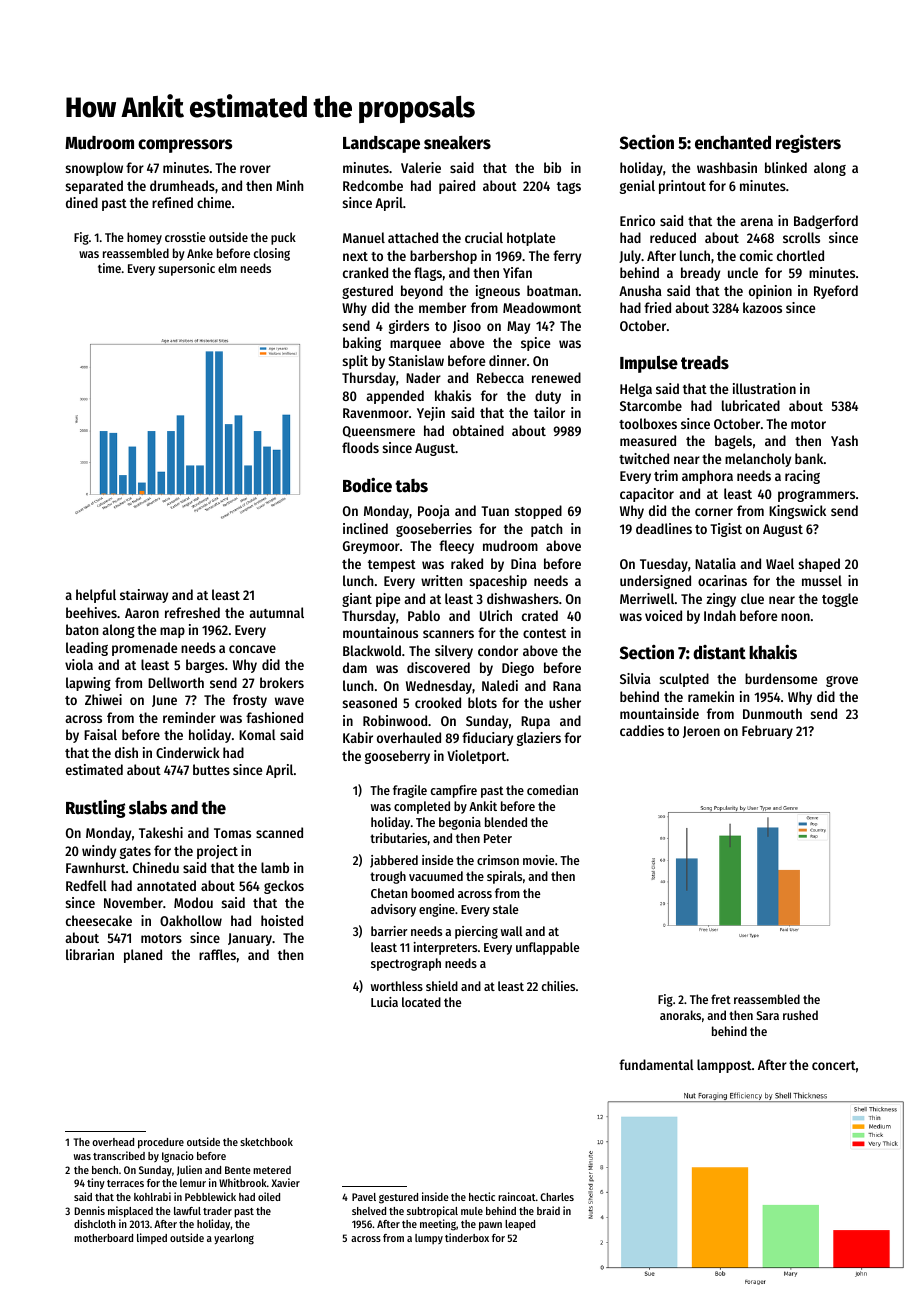 This screenshot has height=1308, width=924. What do you see at coordinates (495, 511) in the screenshot?
I see `Tuan` at bounding box center [495, 511].
